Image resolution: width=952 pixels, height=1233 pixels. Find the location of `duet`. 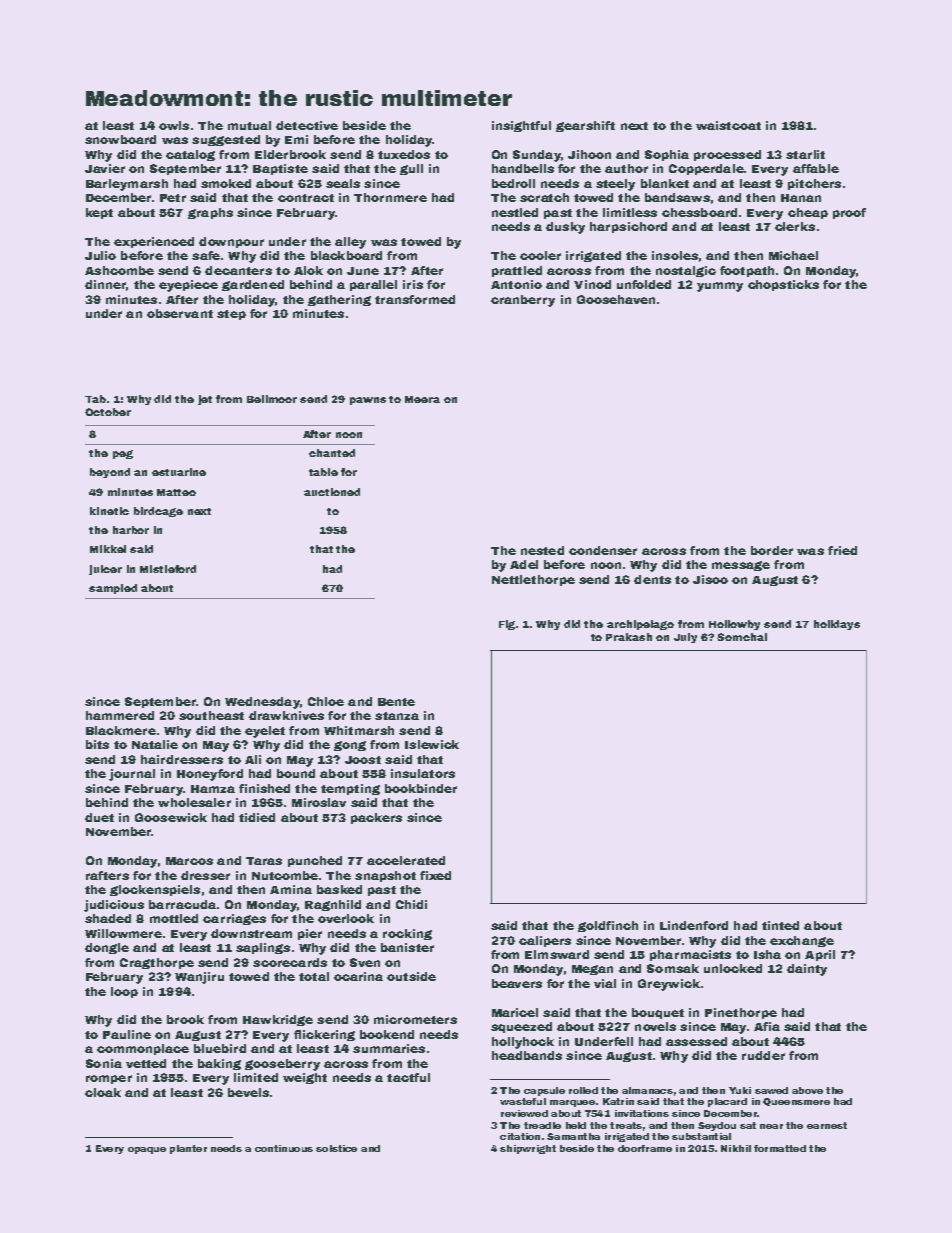

duet is located at coordinates (99, 817).
